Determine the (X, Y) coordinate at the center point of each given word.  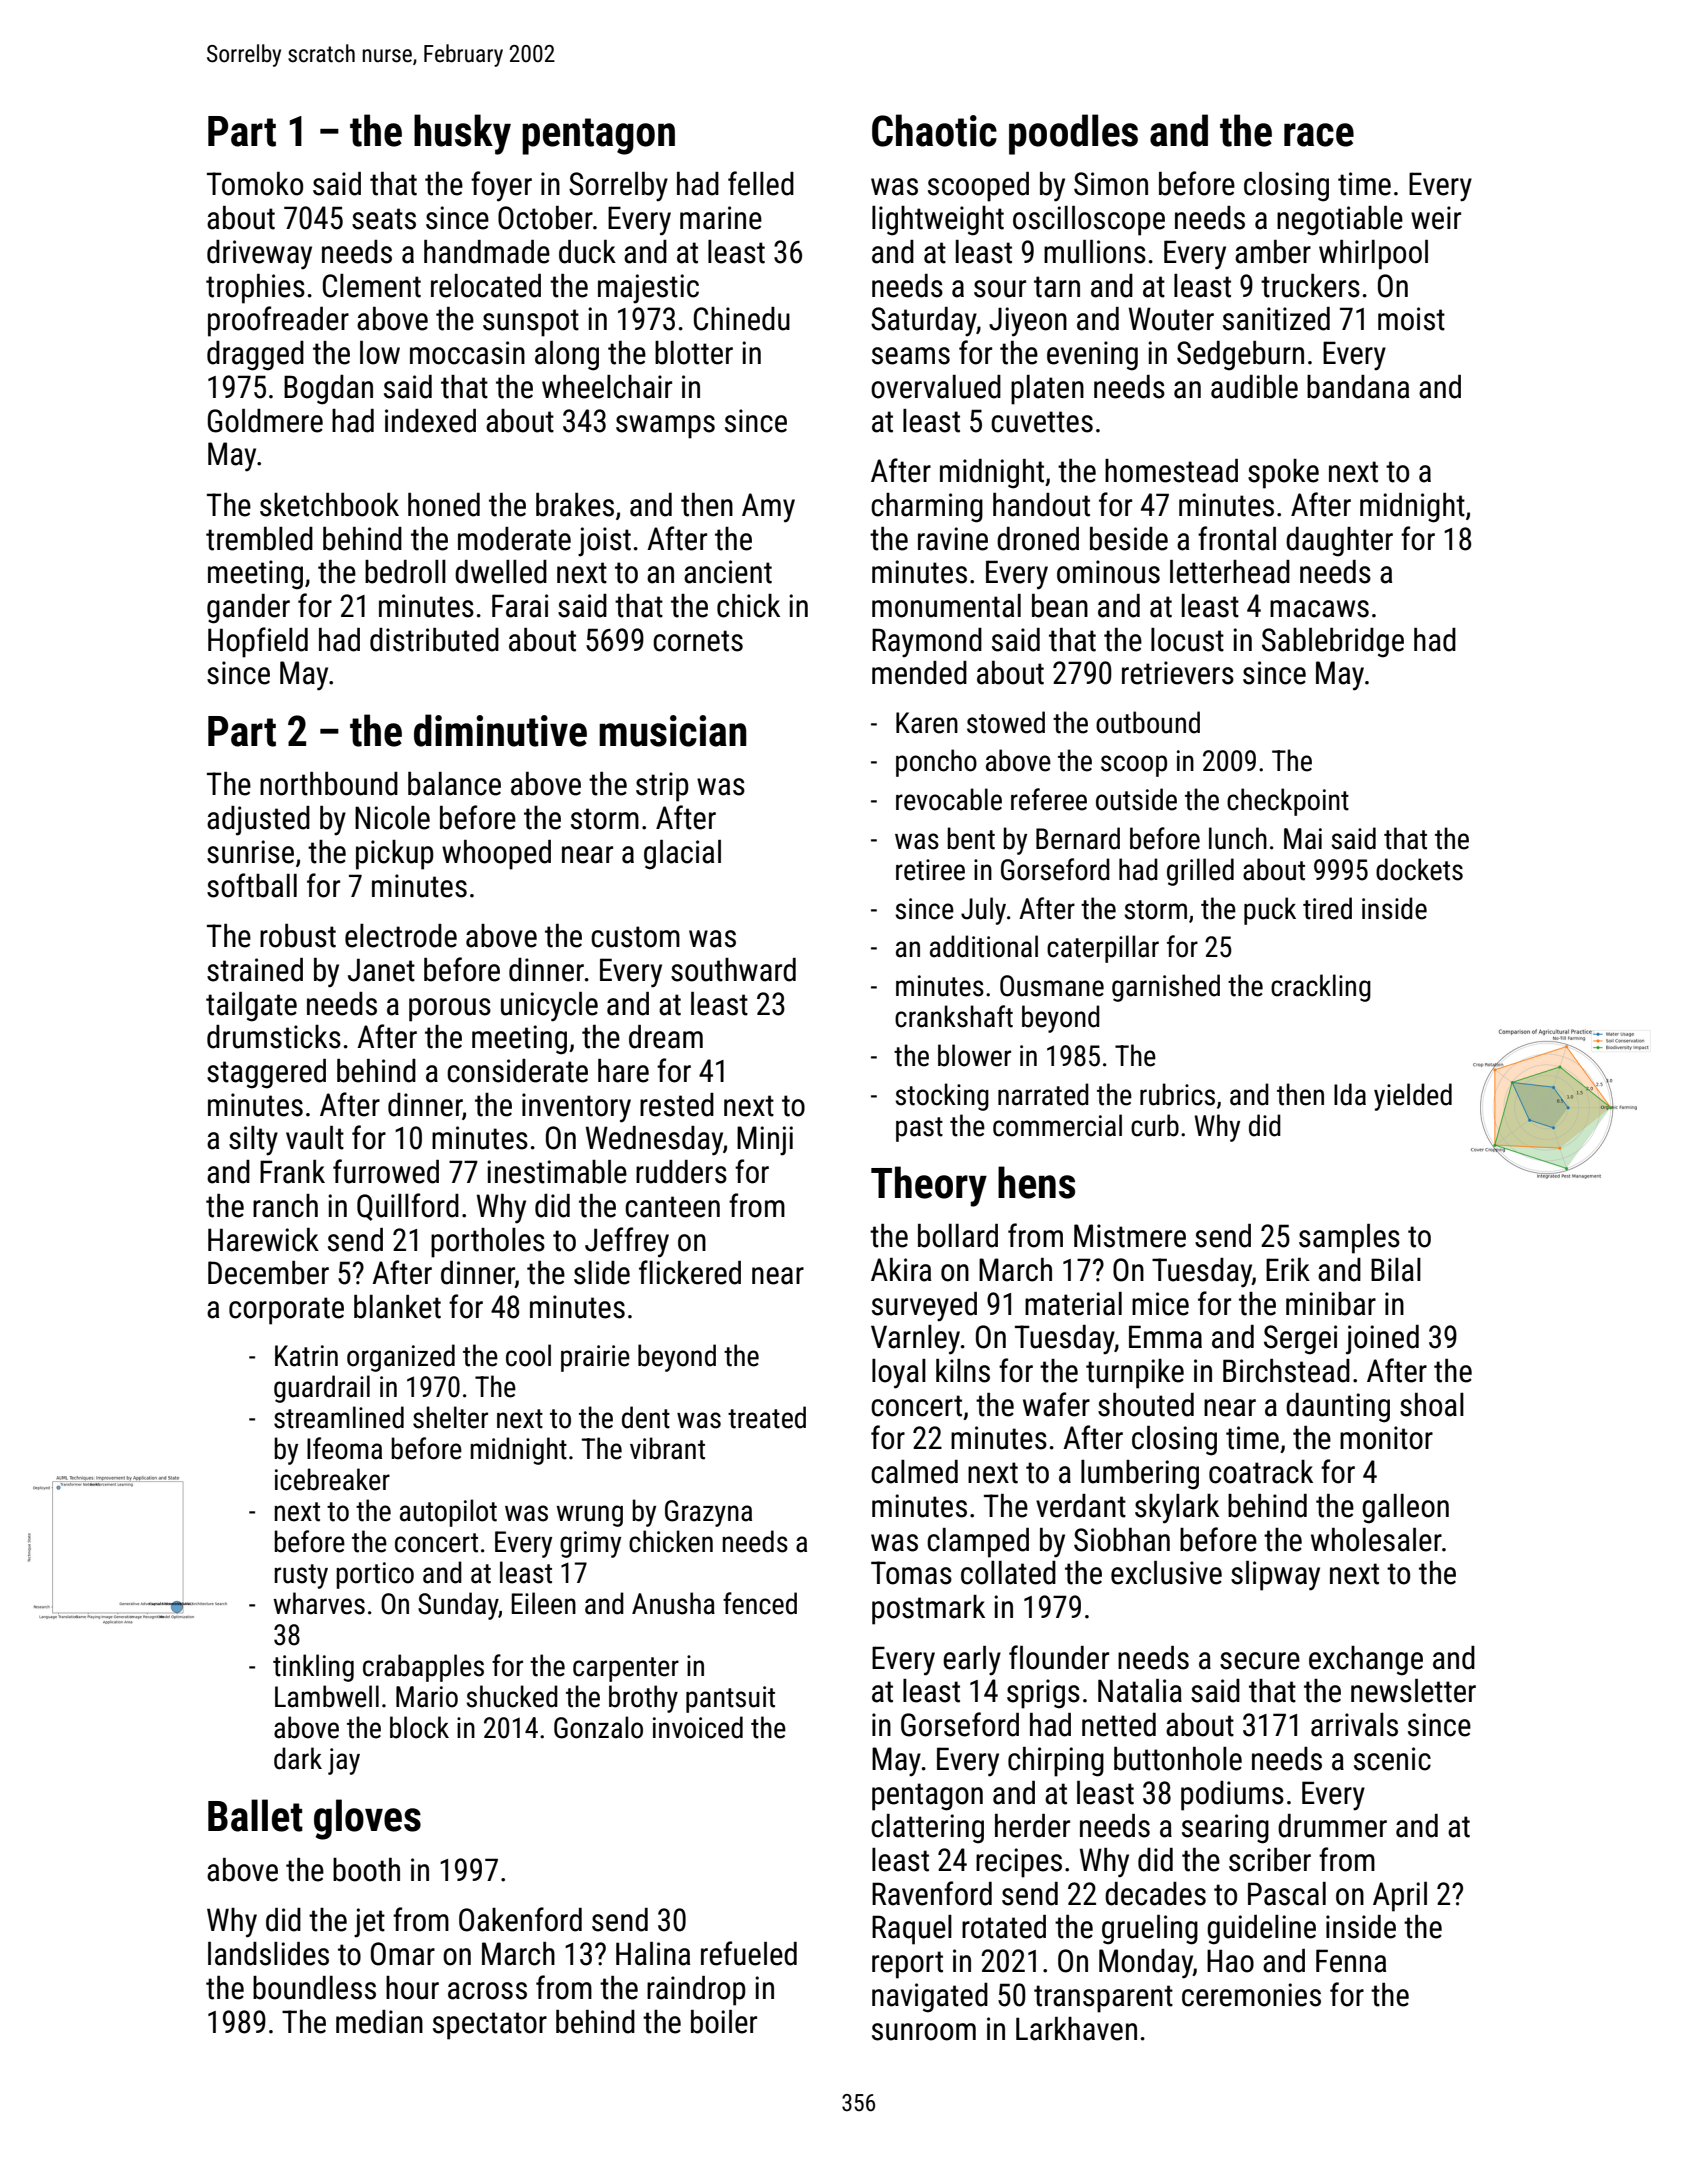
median (379, 2022)
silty (253, 1140)
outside (1136, 799)
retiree (930, 870)
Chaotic (934, 130)
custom (635, 937)
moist (1411, 319)
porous (450, 1010)
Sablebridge (1333, 643)
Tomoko (255, 184)
